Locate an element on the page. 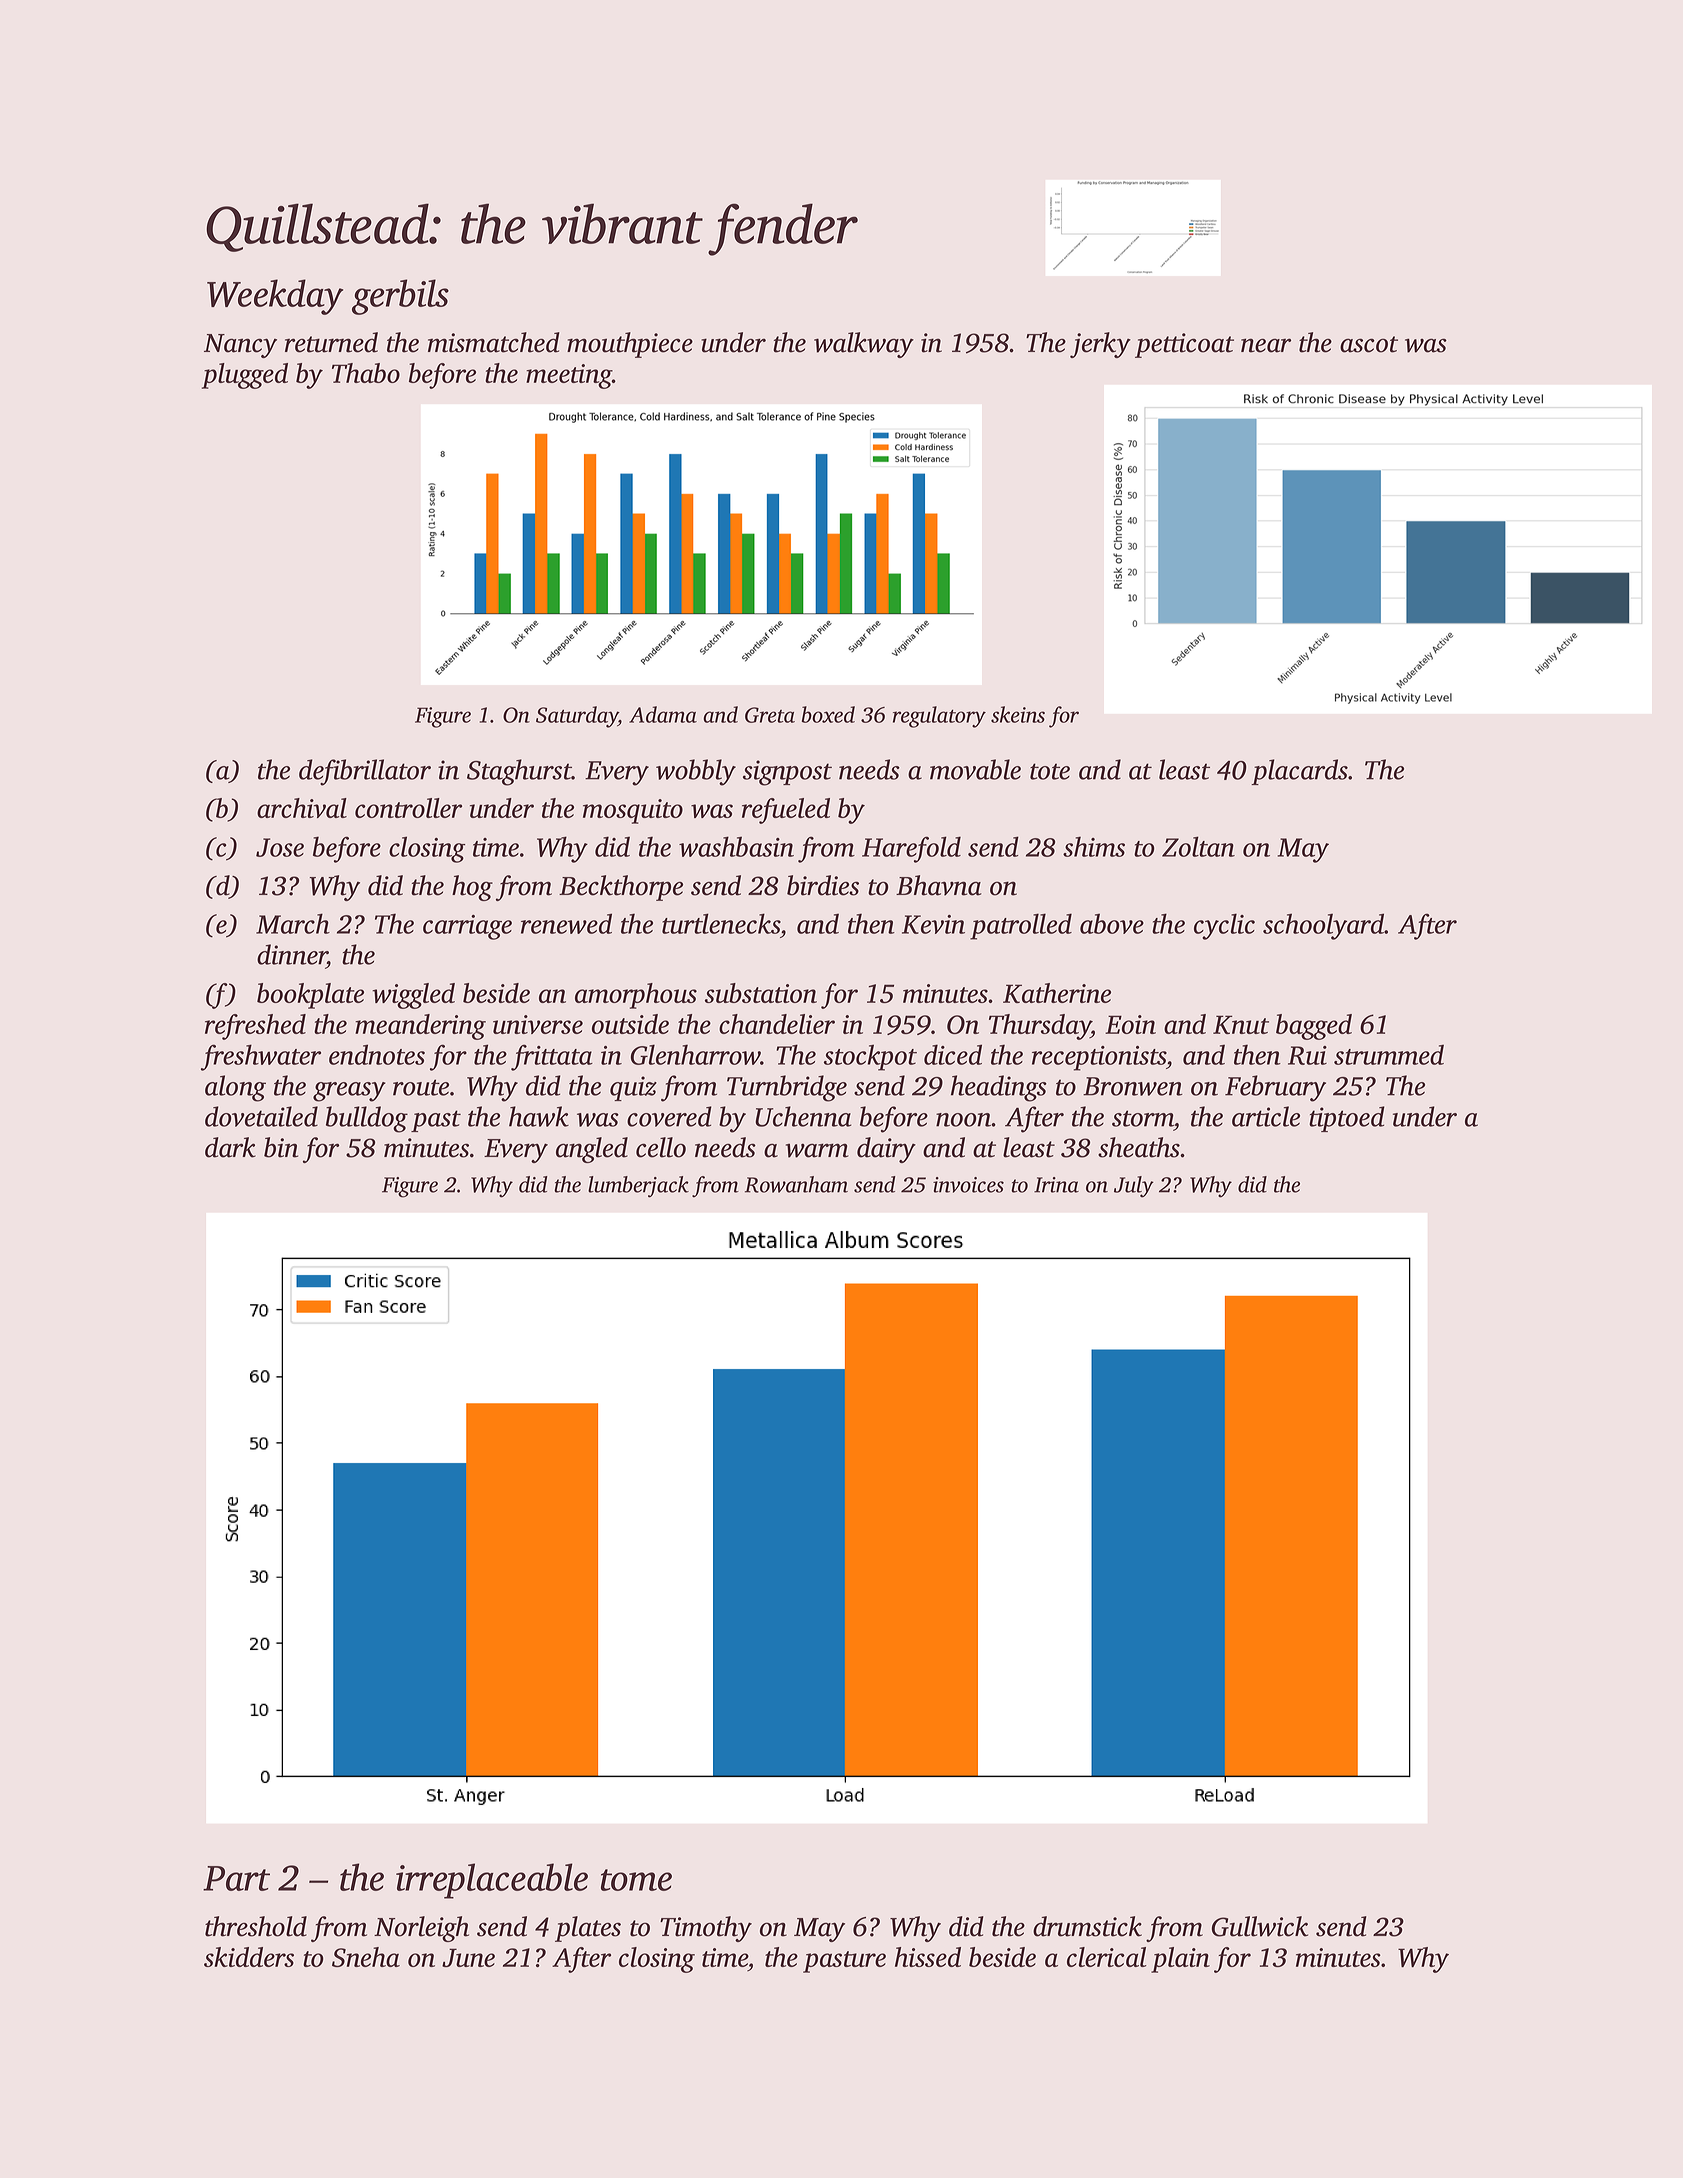 This document has height=2178, width=1683. Gullwick is located at coordinates (1260, 1926).
